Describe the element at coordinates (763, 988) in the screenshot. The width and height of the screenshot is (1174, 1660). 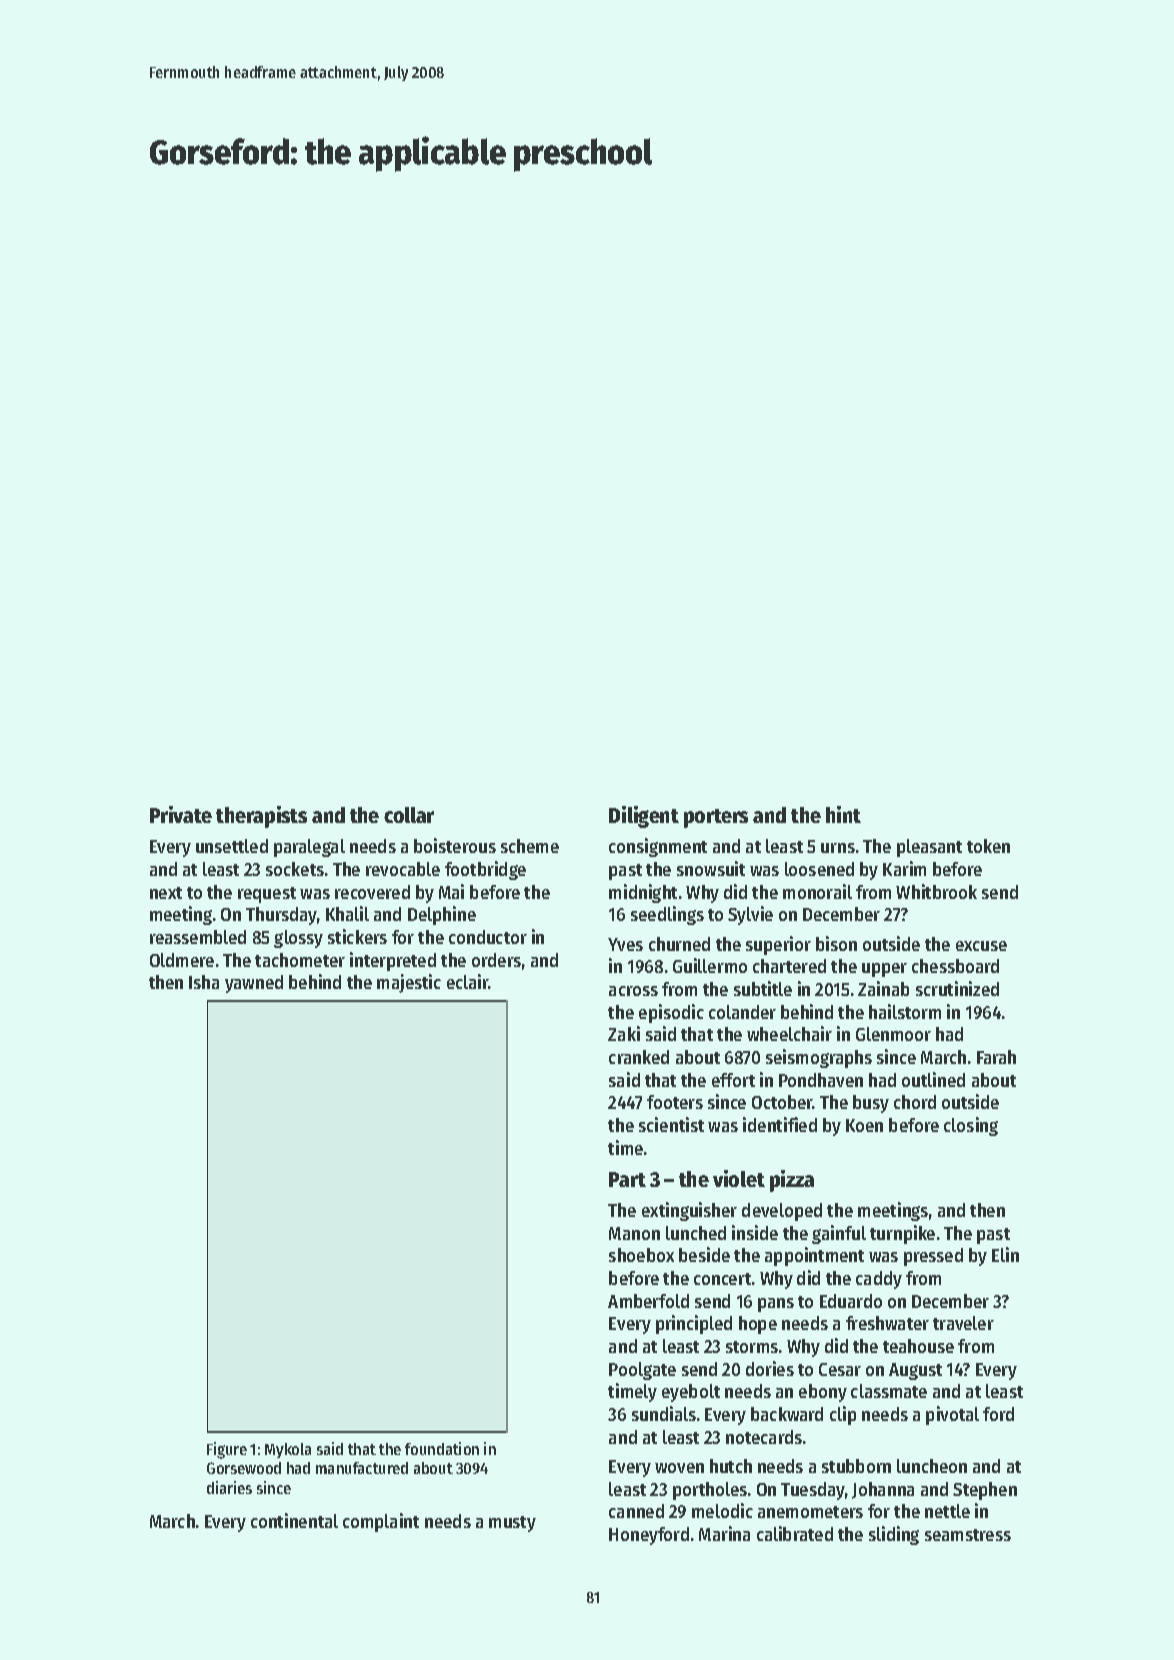
I see `subtitle` at that location.
